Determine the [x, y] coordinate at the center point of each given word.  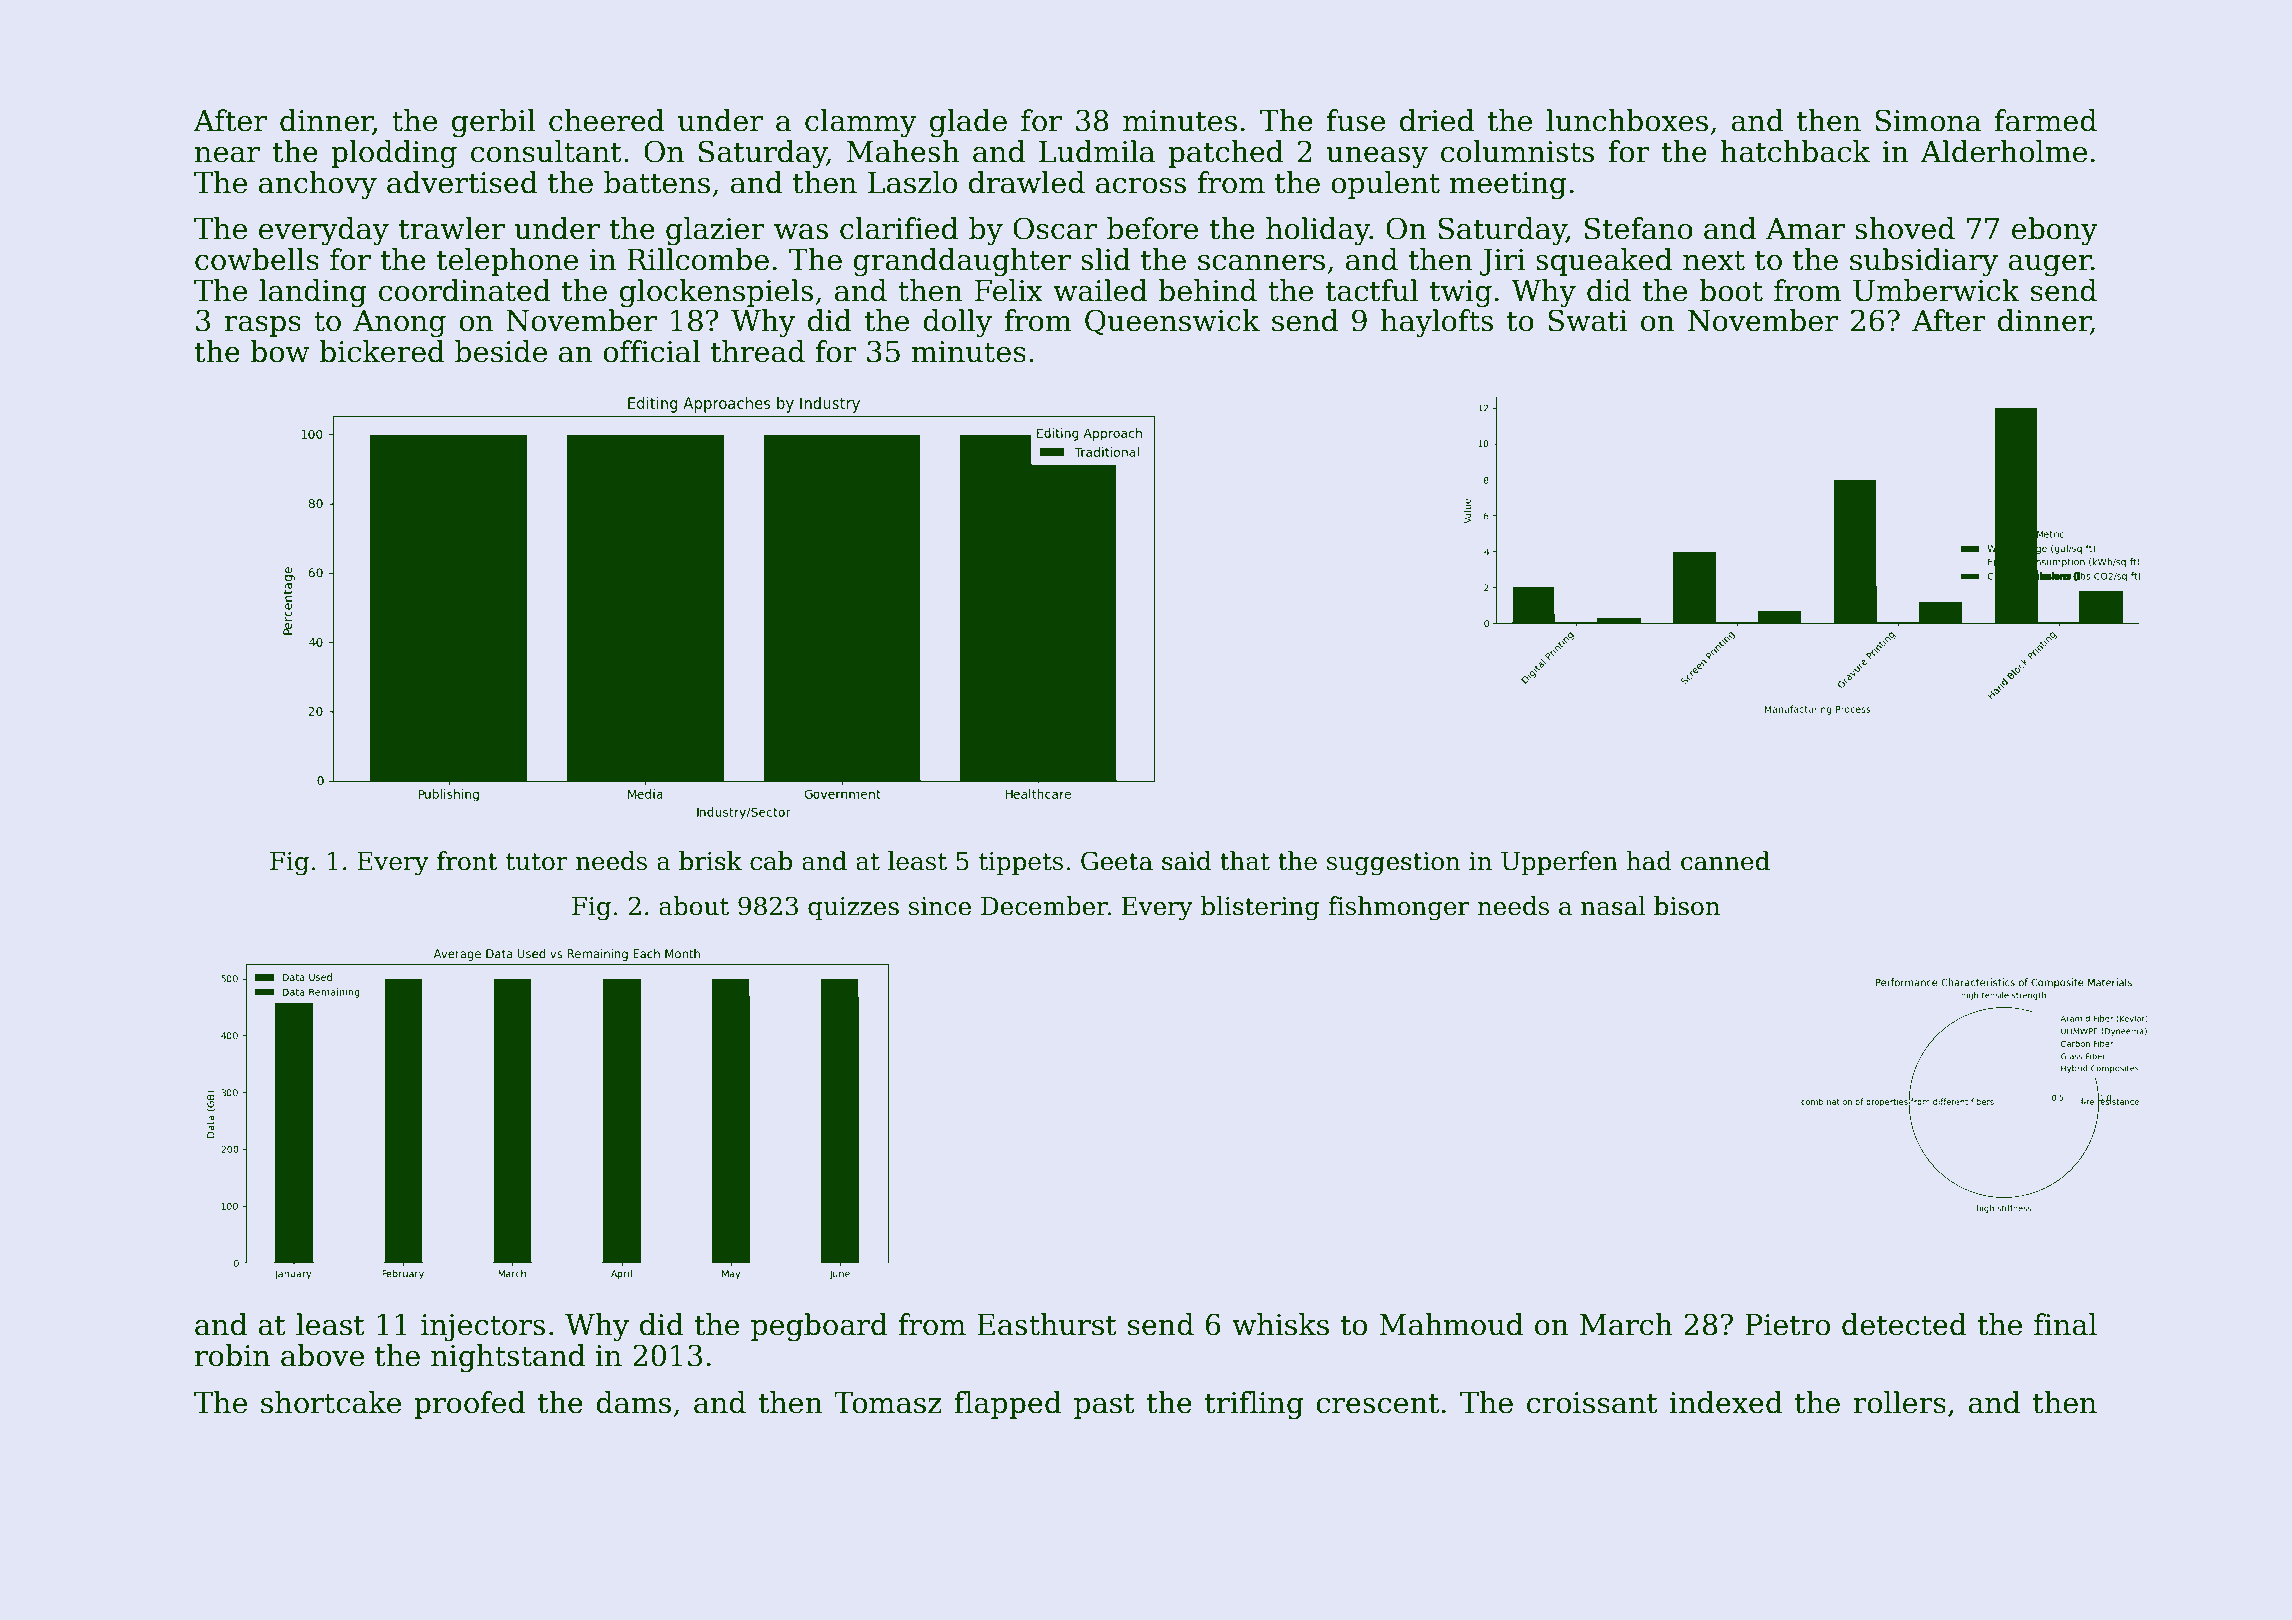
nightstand [508, 1358]
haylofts [1437, 323]
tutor [537, 862]
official [652, 351]
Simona [1928, 120]
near [227, 155]
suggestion [1393, 864]
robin [232, 1355]
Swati [1588, 320]
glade [968, 123]
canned [1725, 861]
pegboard [819, 1327]
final [2065, 1324]
